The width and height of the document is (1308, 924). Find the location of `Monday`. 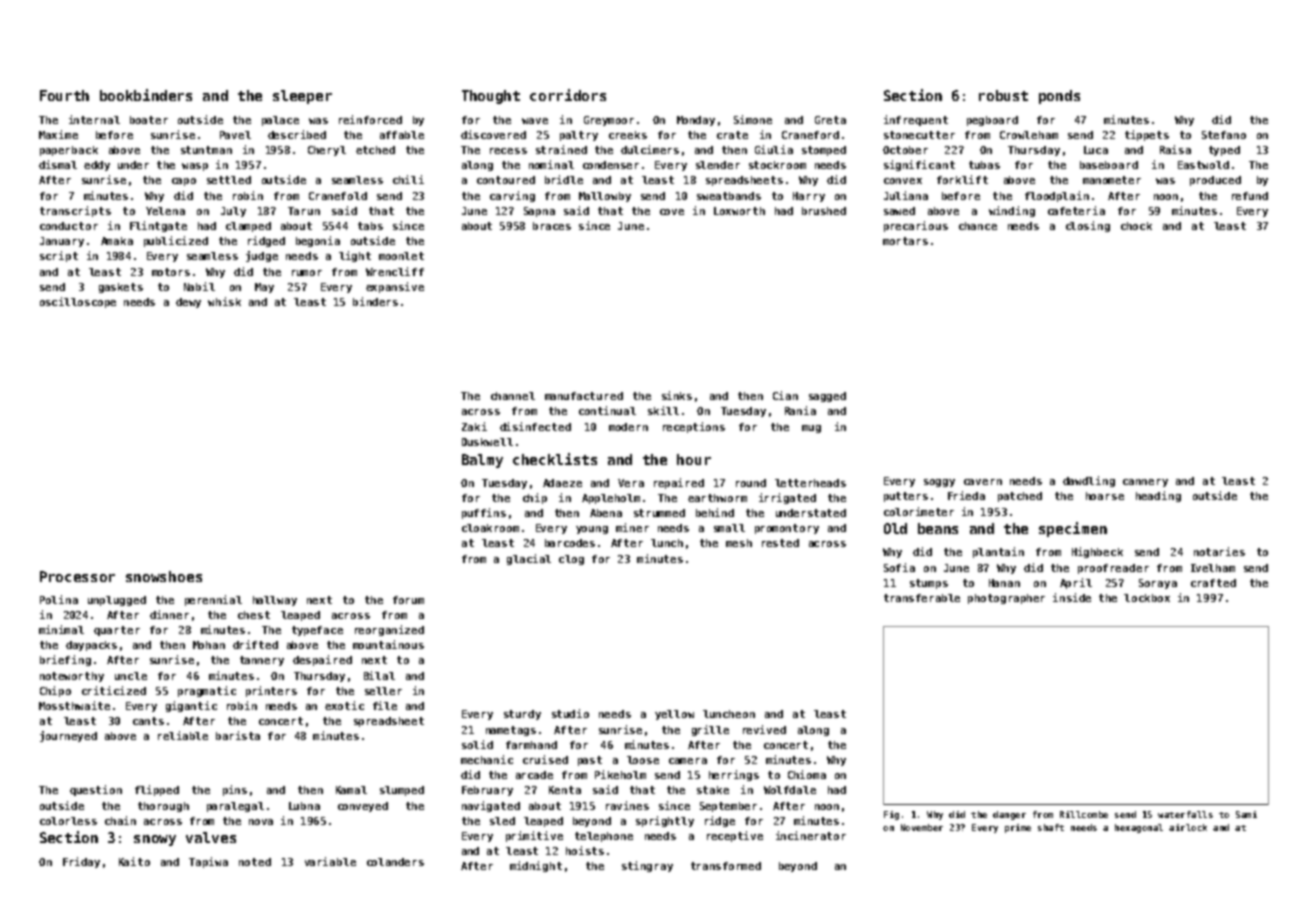

Monday is located at coordinates (696, 121).
